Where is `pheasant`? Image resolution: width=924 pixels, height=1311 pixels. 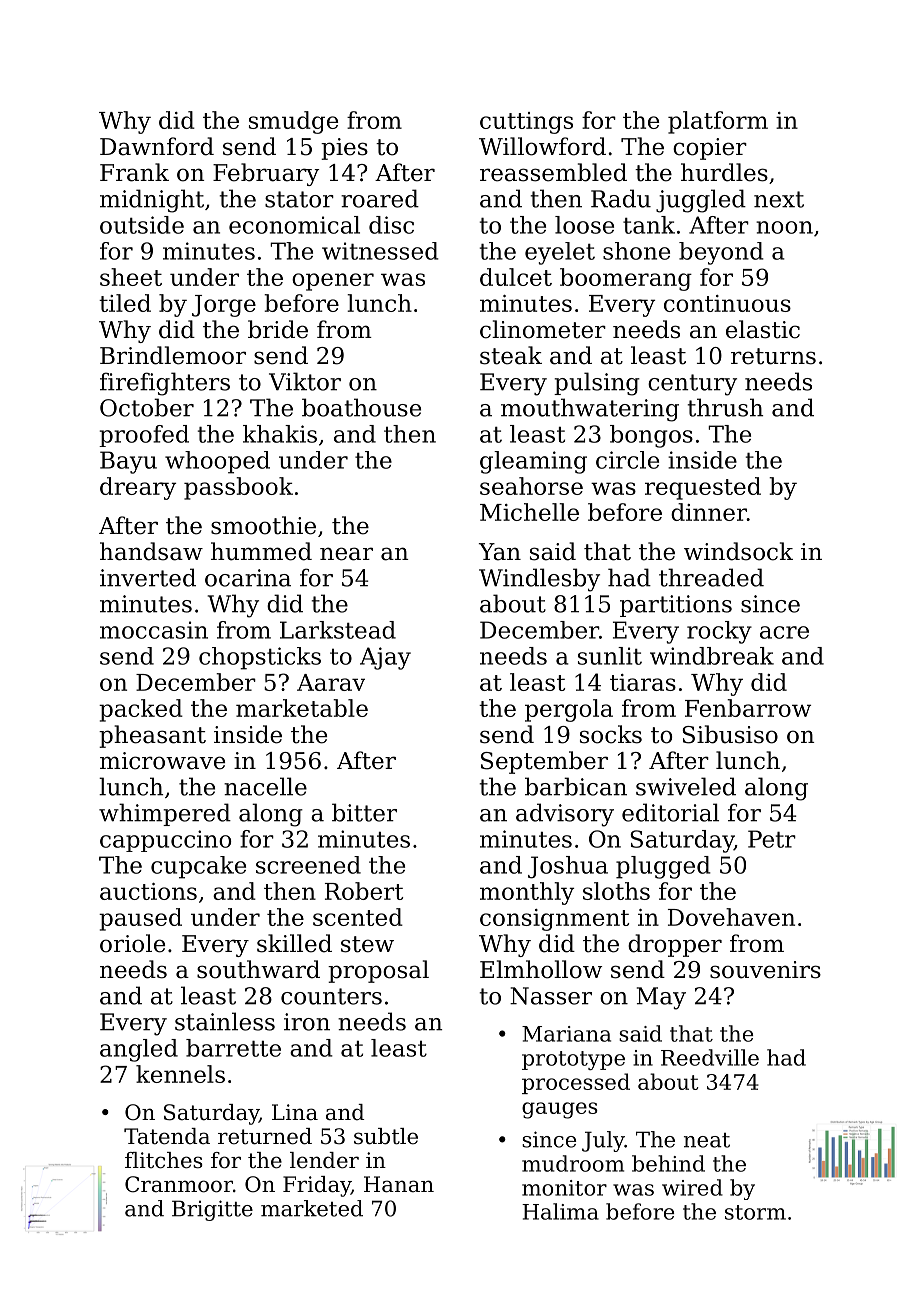
pheasant is located at coordinates (152, 736).
